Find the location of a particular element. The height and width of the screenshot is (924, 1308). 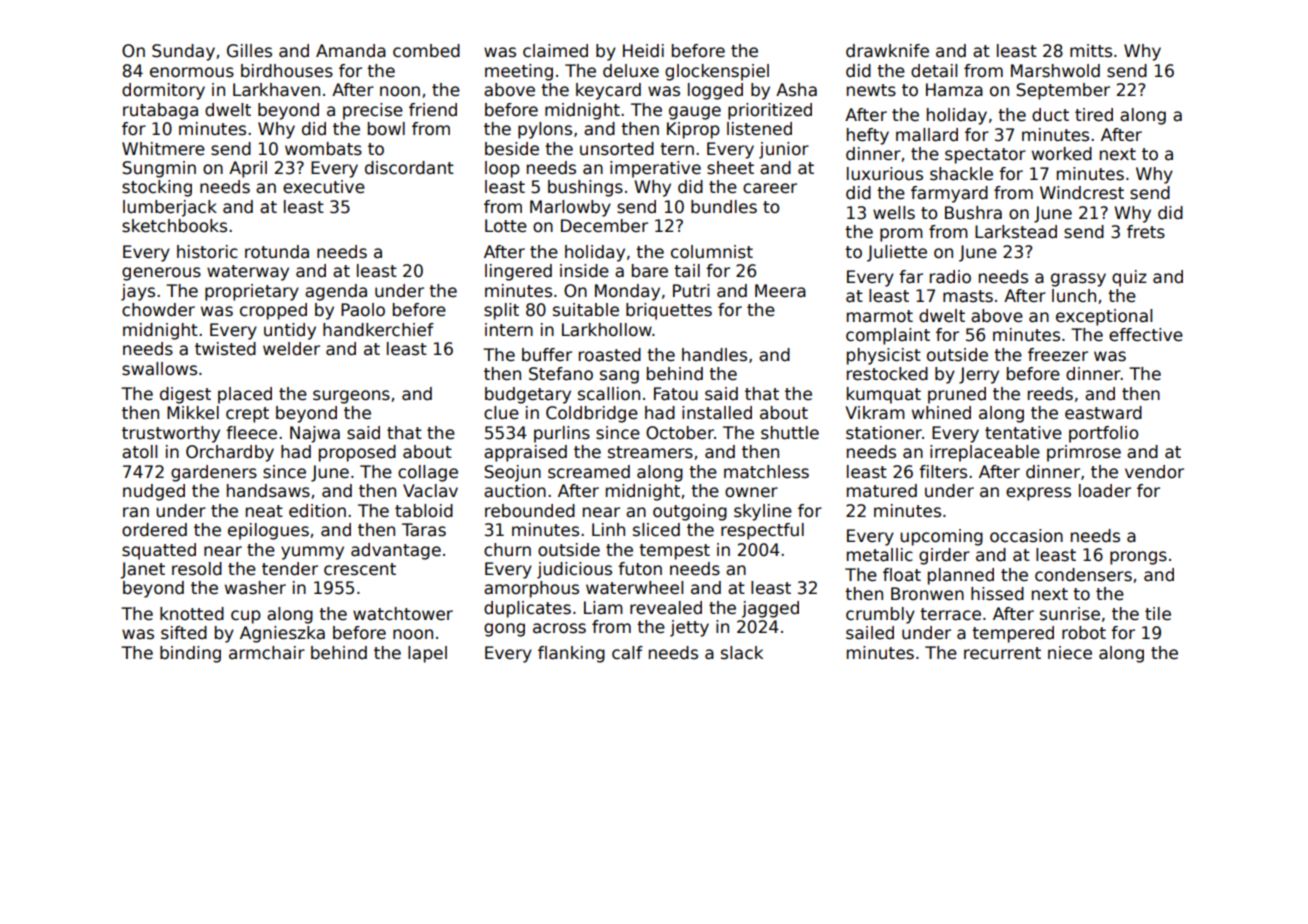

tentative is located at coordinates (1023, 433).
